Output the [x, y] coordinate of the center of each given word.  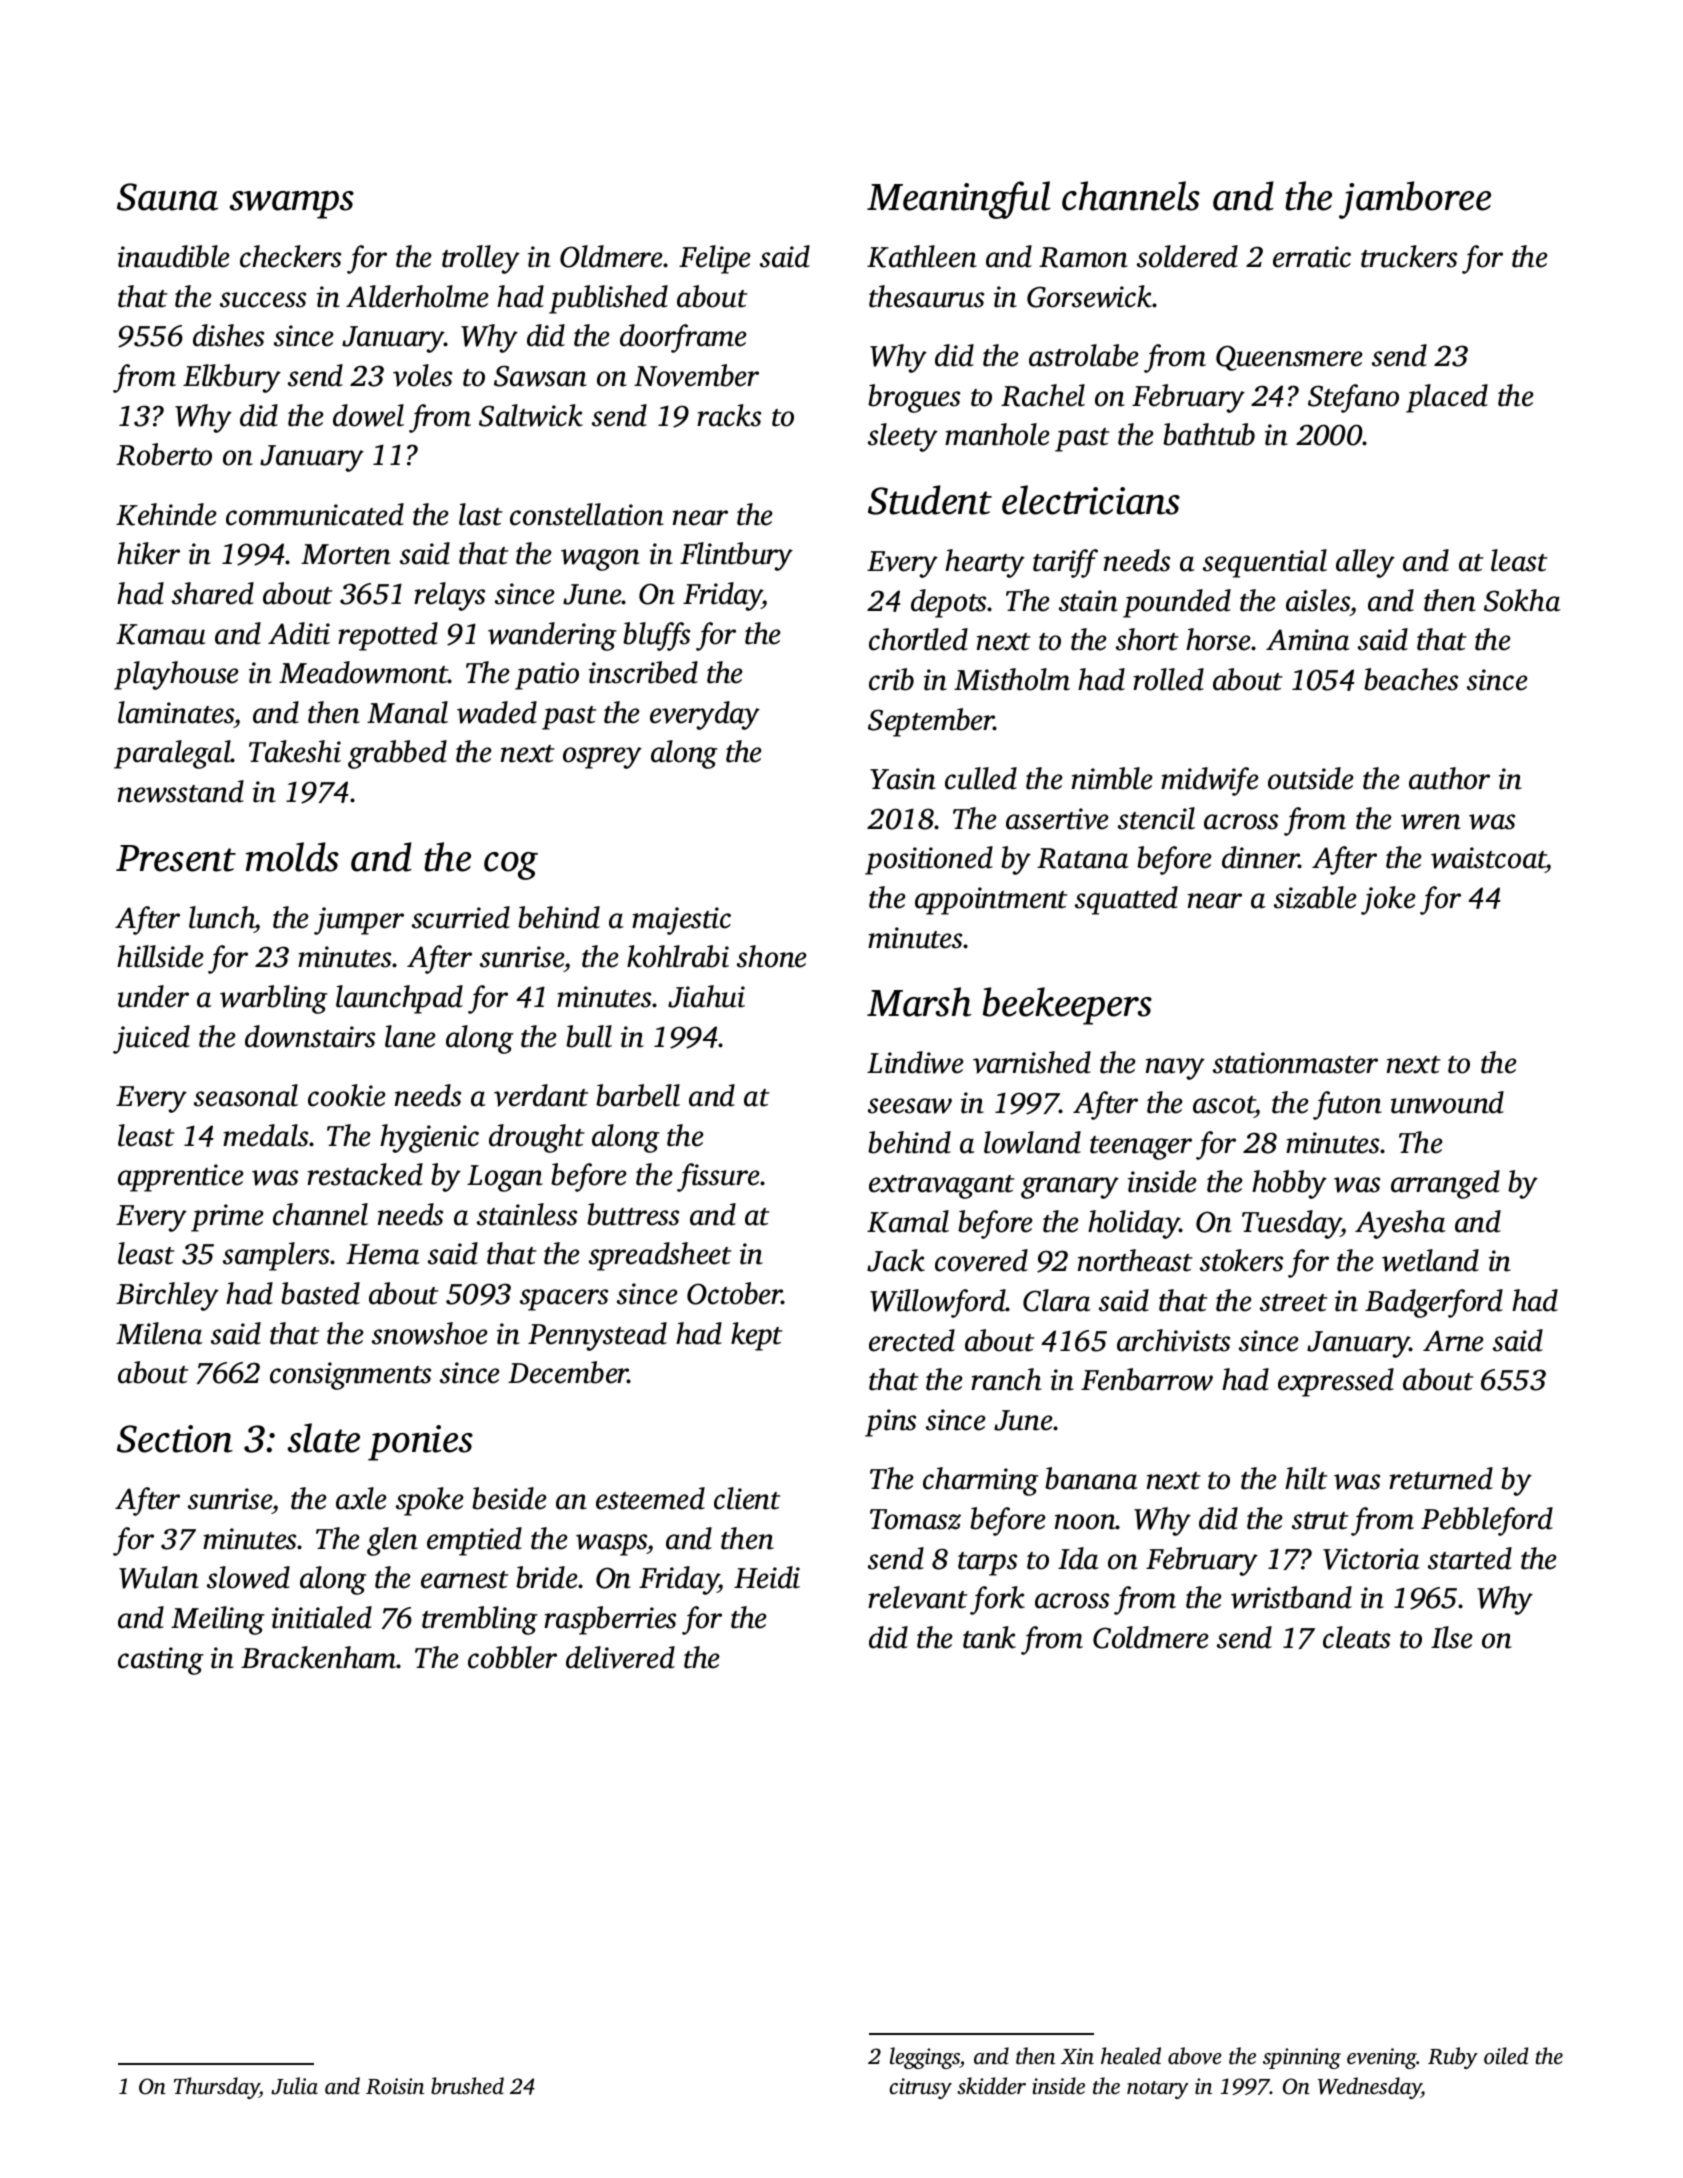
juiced [151, 1039]
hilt [1306, 1478]
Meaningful [958, 200]
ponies [420, 1443]
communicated [315, 514]
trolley [481, 259]
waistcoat [1488, 859]
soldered [1187, 256]
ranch [1006, 1379]
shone [772, 956]
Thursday [217, 2088]
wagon [600, 560]
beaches [1411, 679]
